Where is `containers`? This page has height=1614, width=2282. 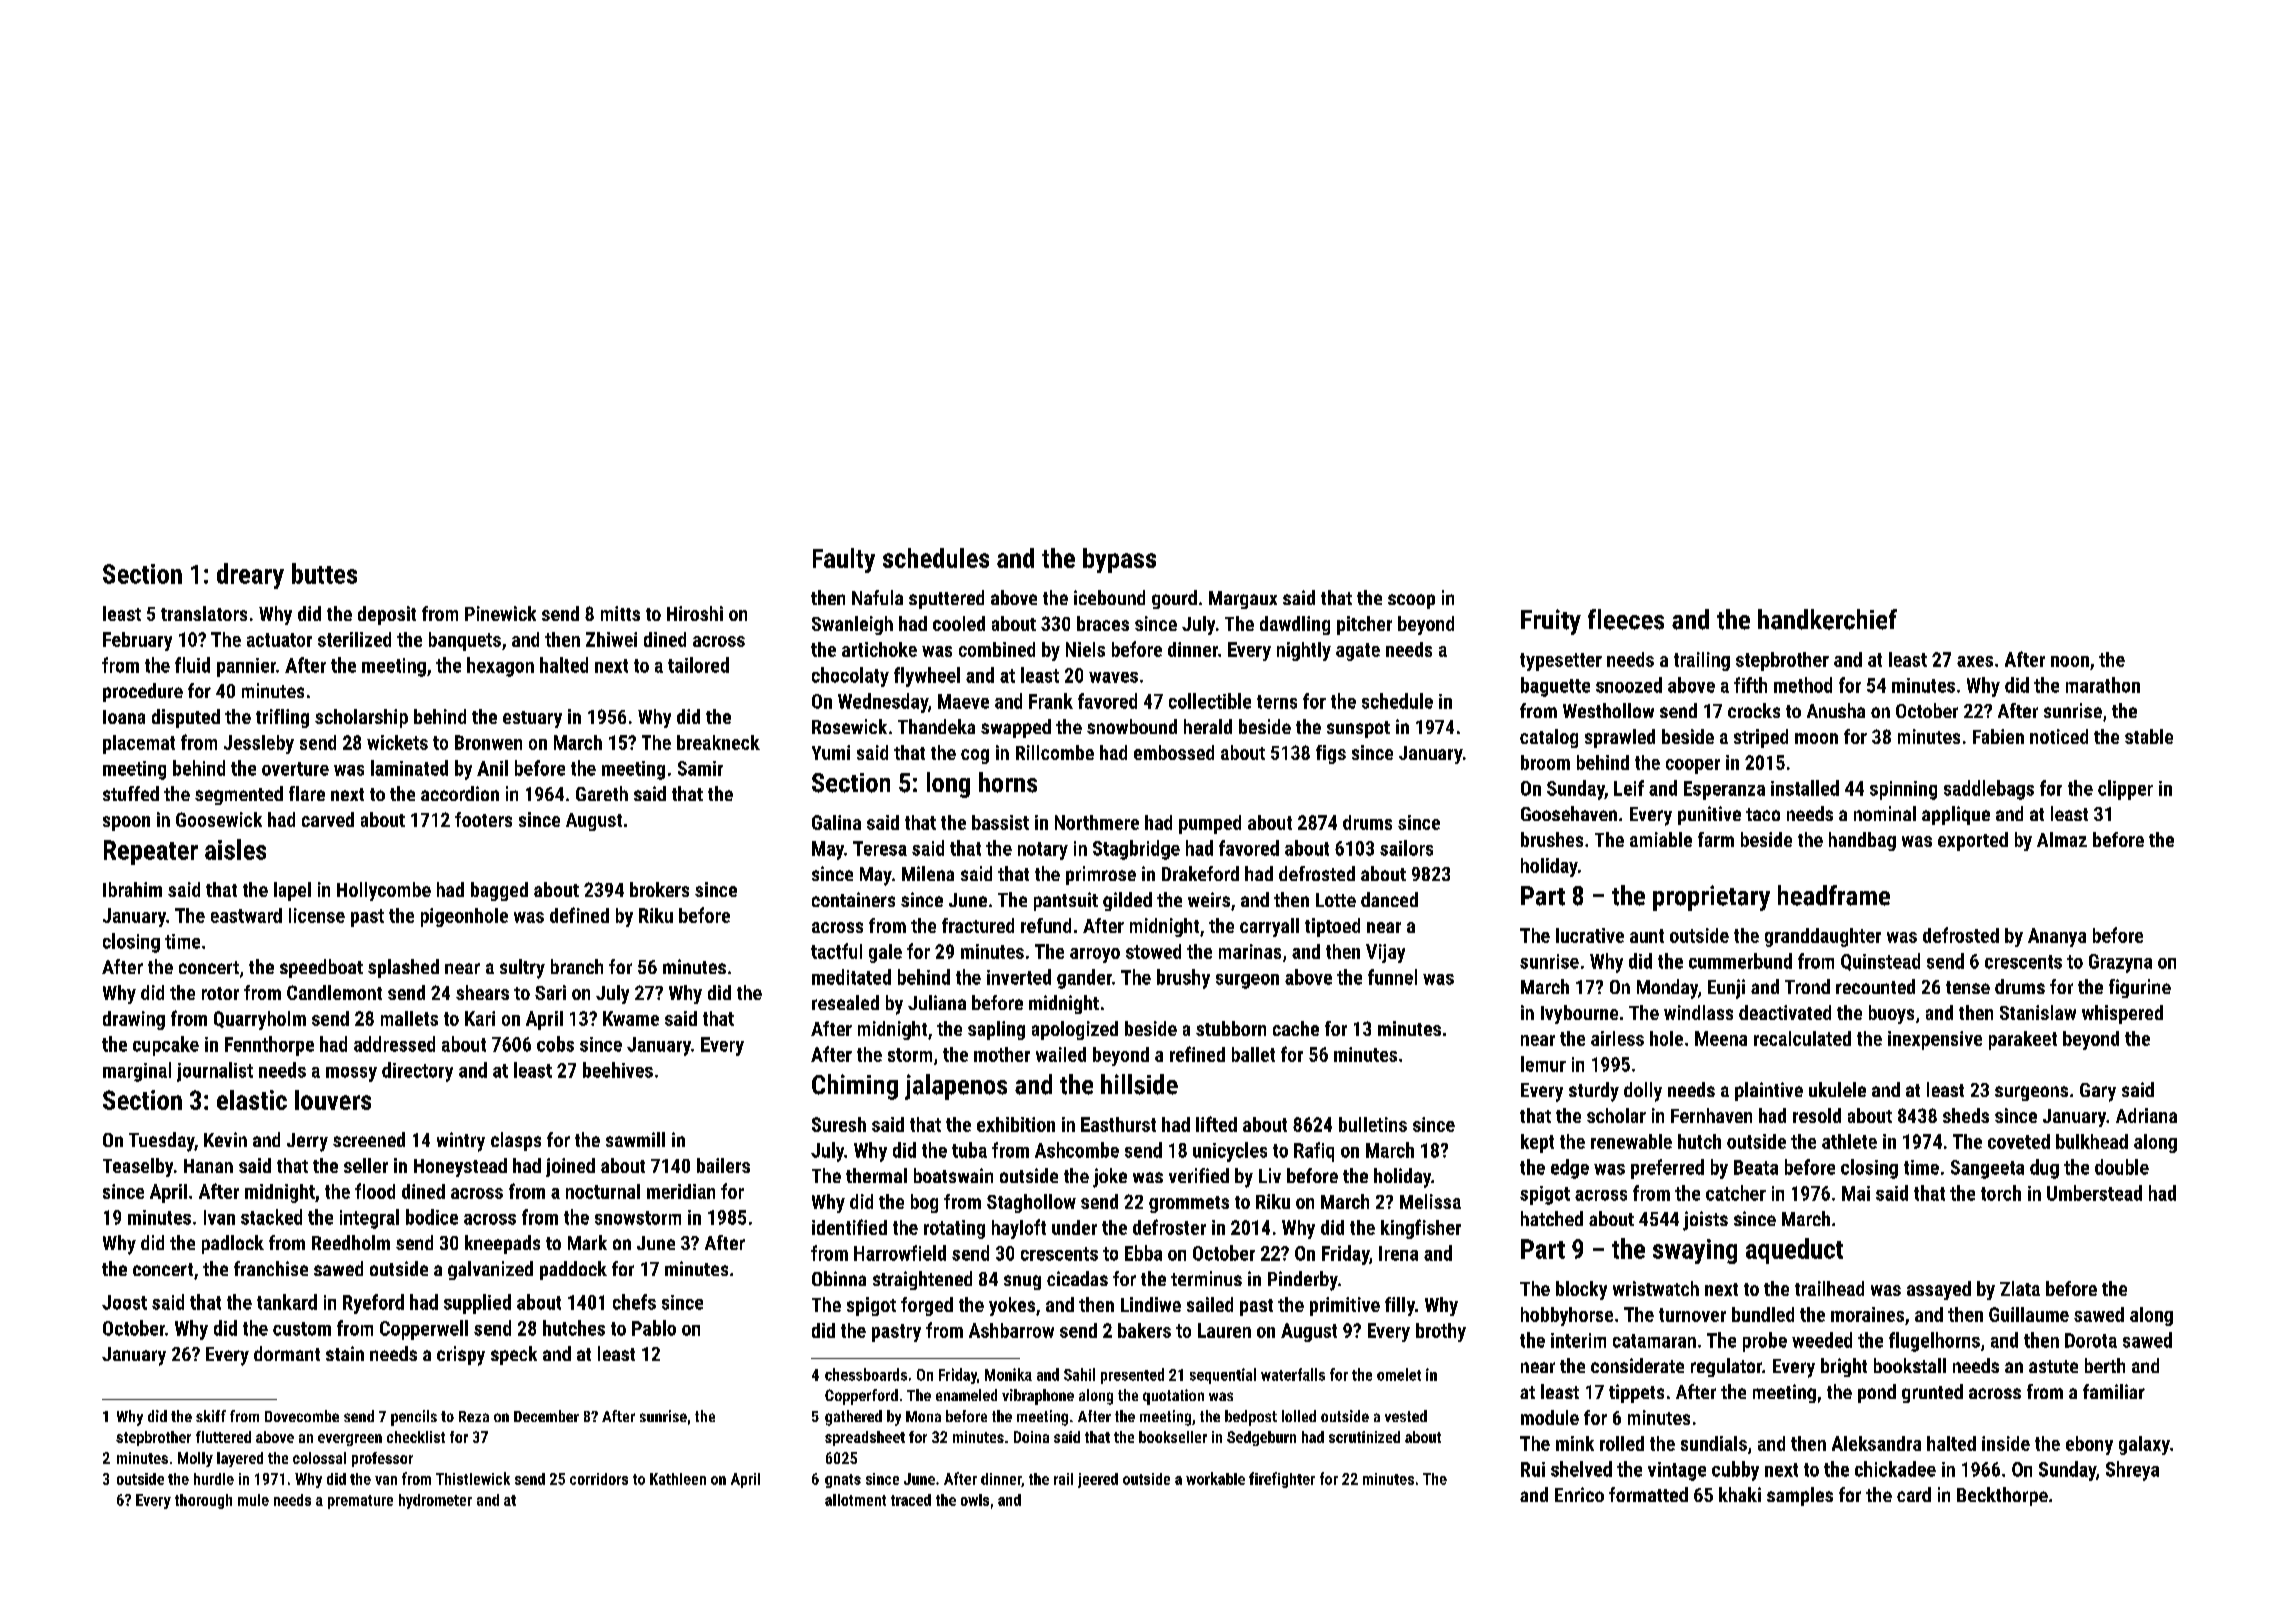
containers is located at coordinates (853, 899).
